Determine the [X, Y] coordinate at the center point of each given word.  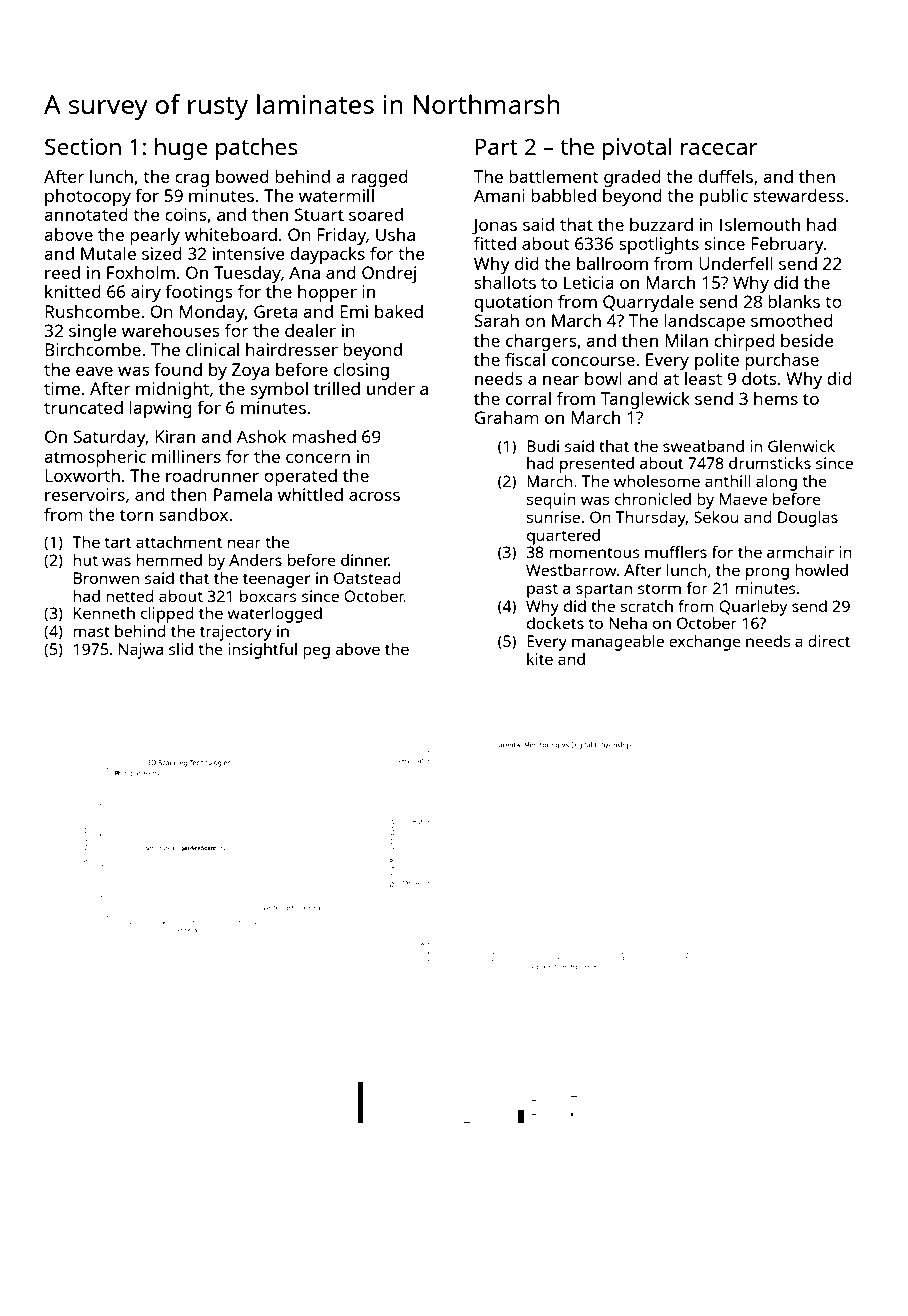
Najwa [141, 651]
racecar [719, 149]
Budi [543, 446]
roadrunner [212, 475]
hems [776, 398]
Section [83, 146]
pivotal [637, 149]
